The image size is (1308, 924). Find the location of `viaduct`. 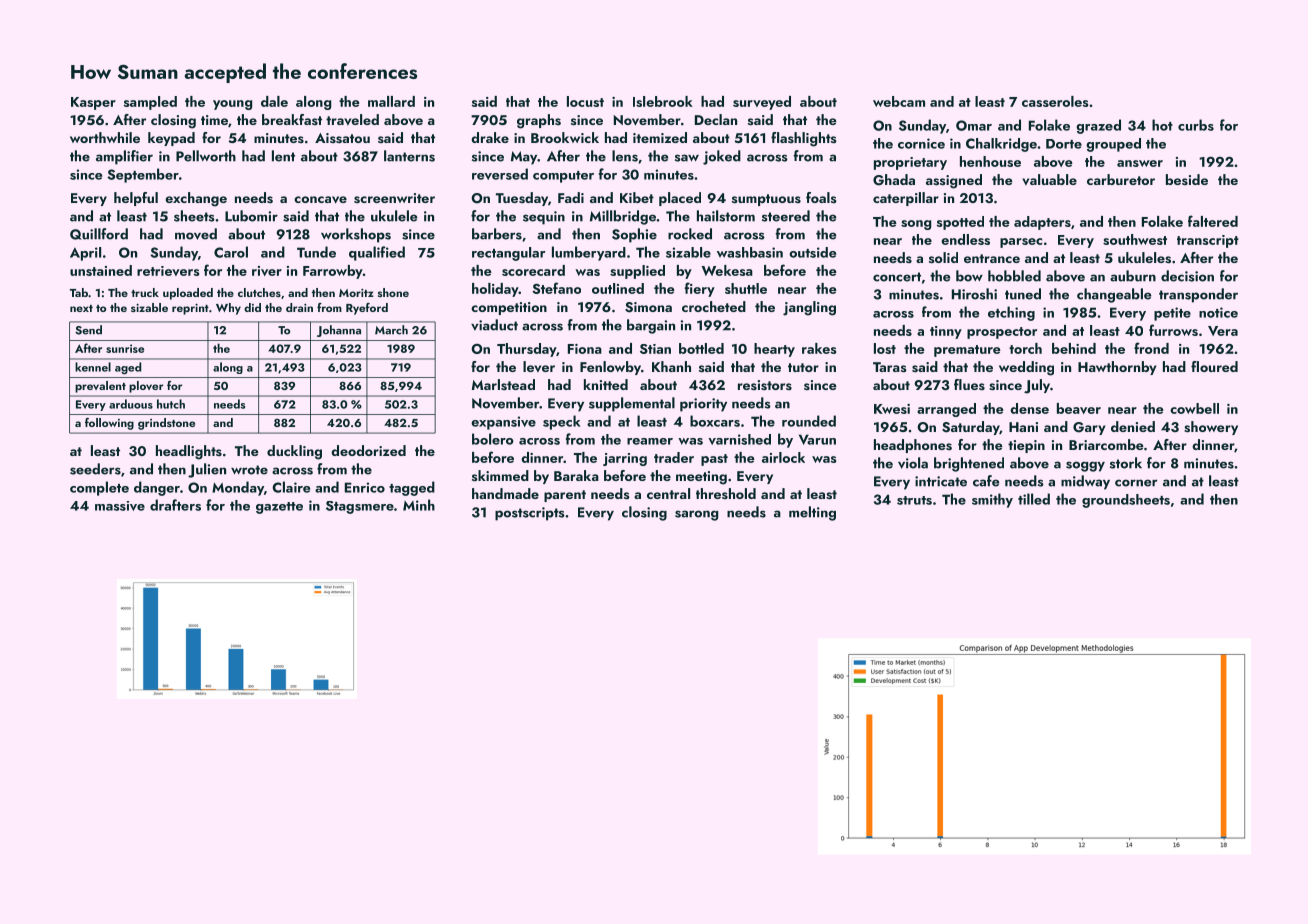

viaduct is located at coordinates (494, 325).
